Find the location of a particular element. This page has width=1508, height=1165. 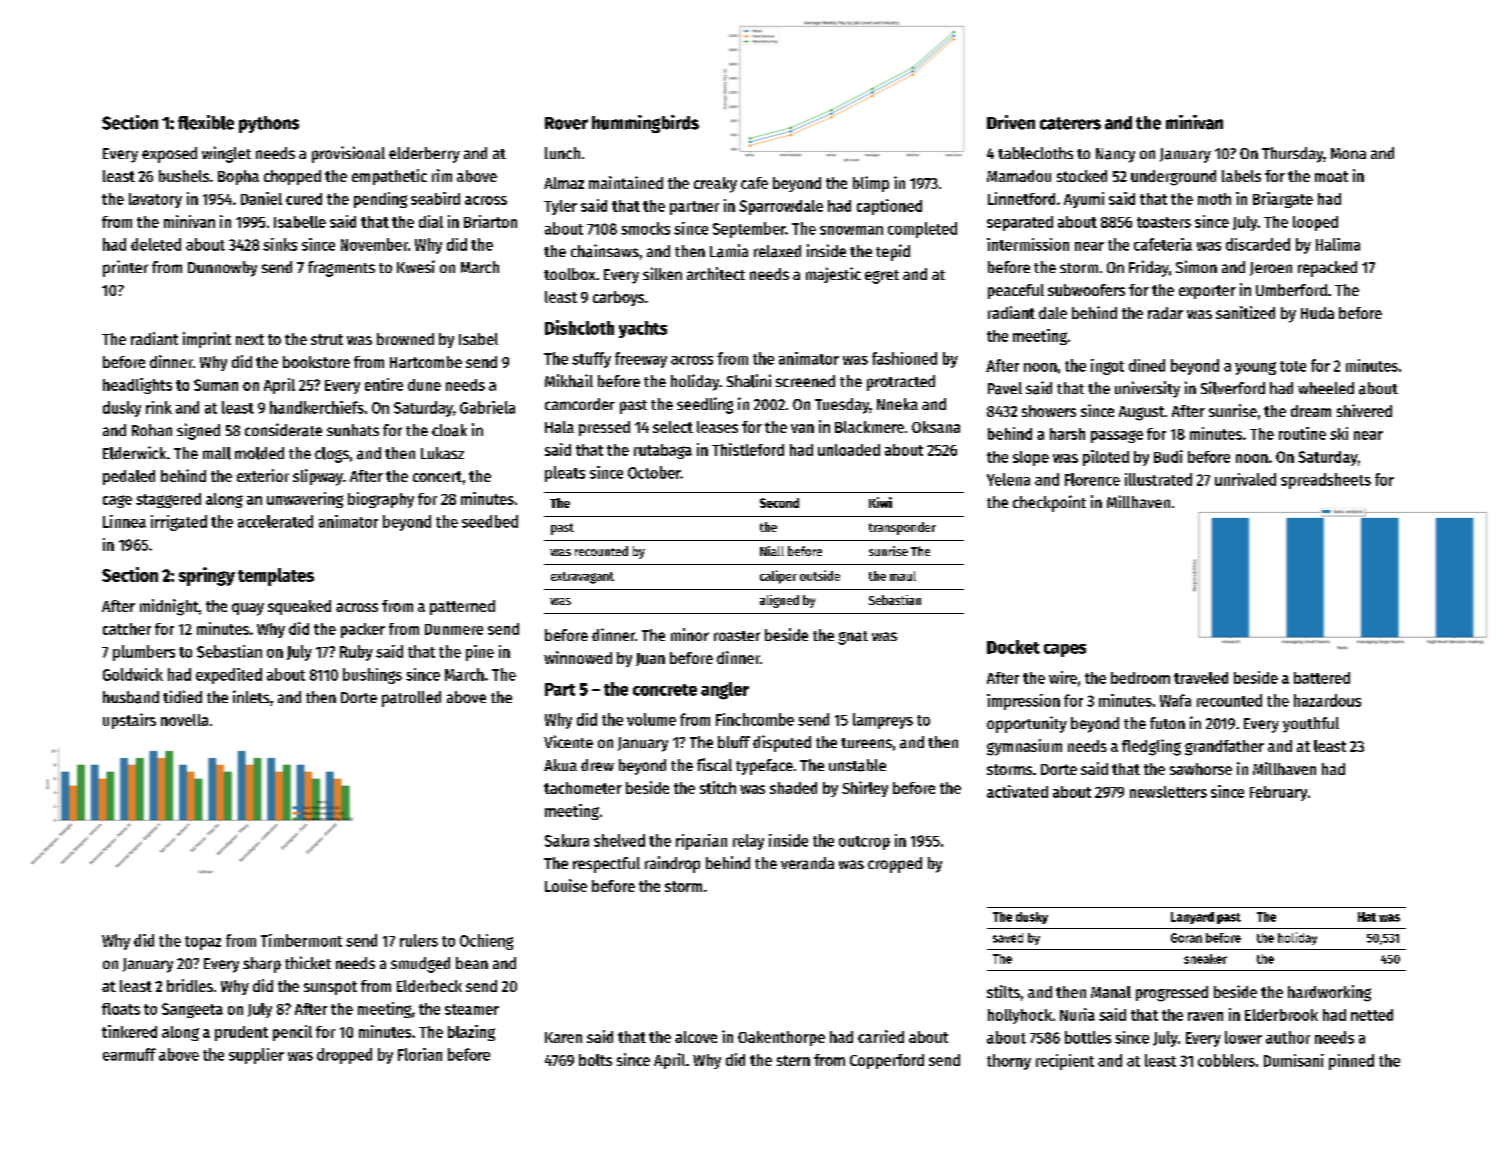

plumbers is located at coordinates (144, 653).
